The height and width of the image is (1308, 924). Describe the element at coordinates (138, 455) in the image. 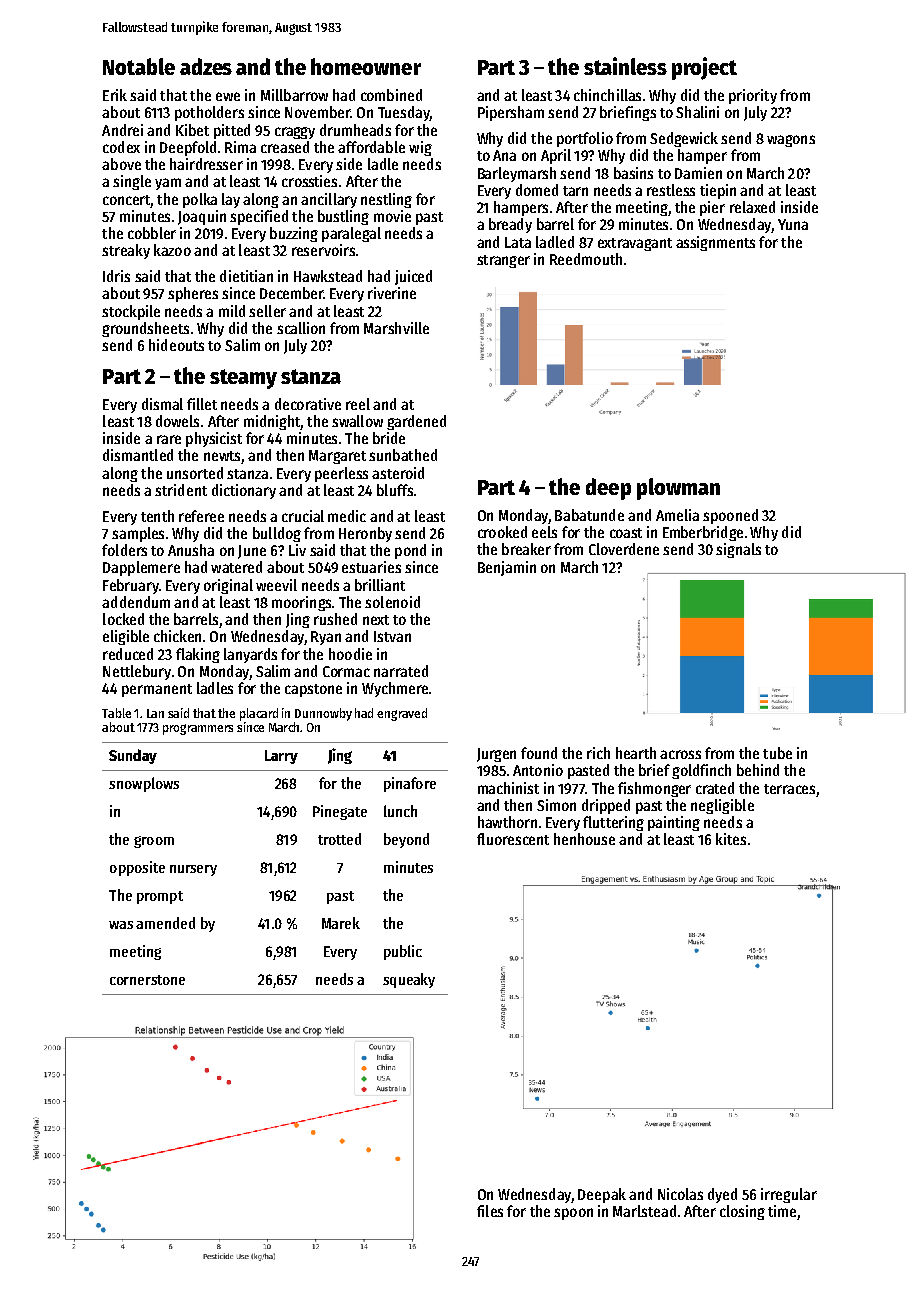

I see `dismantled` at that location.
